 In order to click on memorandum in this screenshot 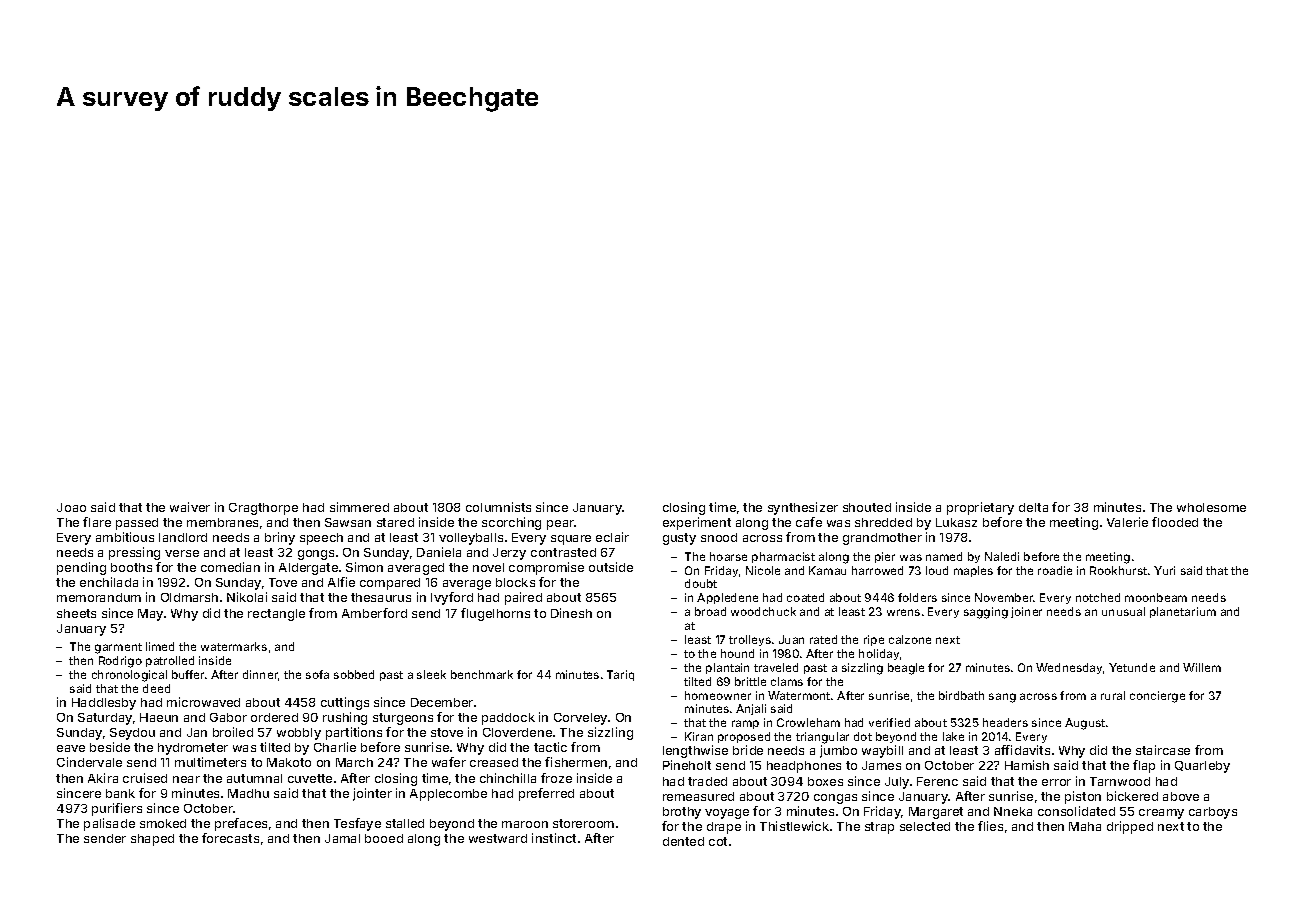, I will do `click(99, 597)`.
